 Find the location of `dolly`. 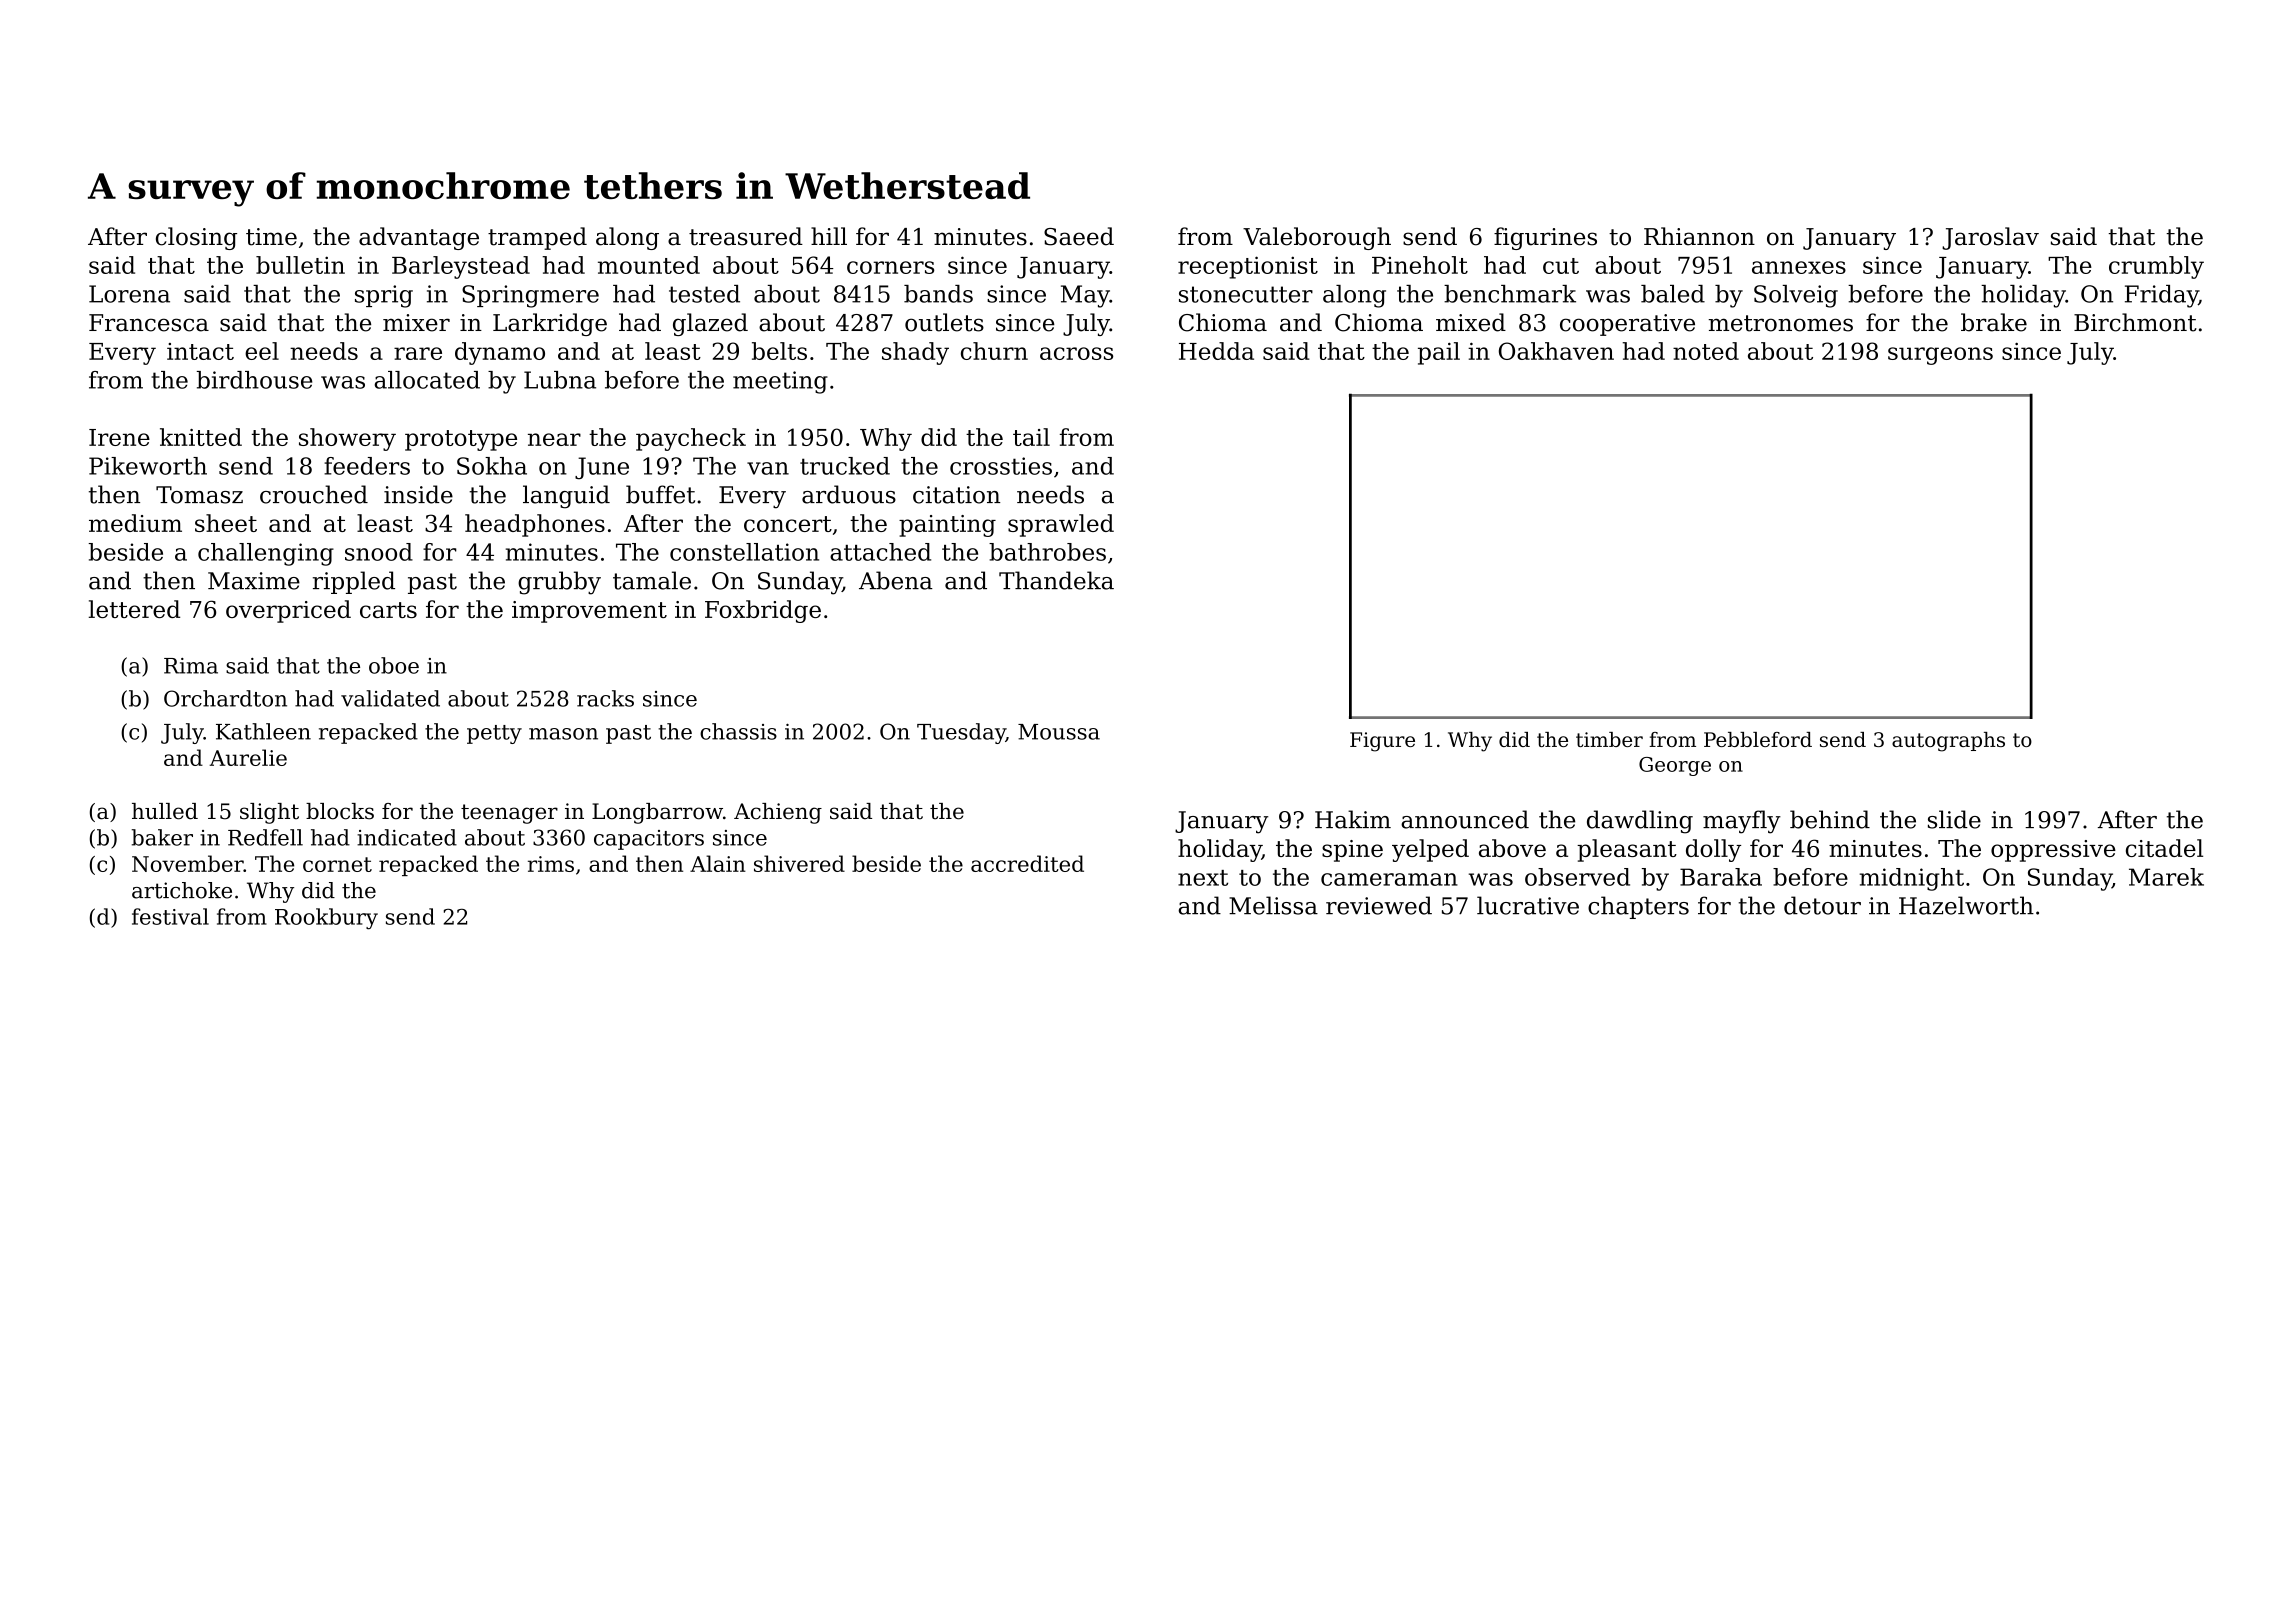

dolly is located at coordinates (1713, 850).
